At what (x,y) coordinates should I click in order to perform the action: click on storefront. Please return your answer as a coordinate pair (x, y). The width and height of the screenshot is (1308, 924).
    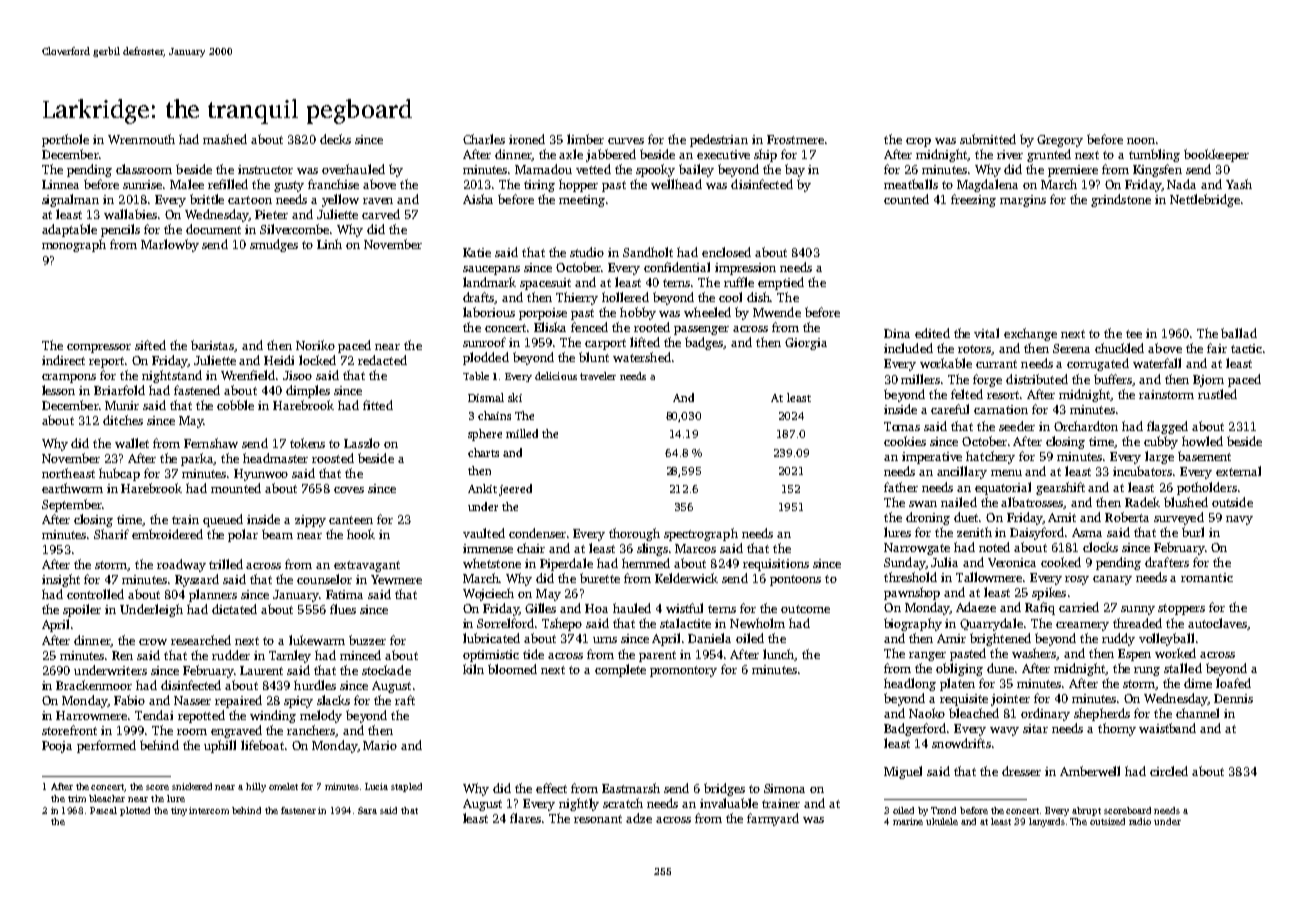
    Looking at the image, I should click on (69, 730).
